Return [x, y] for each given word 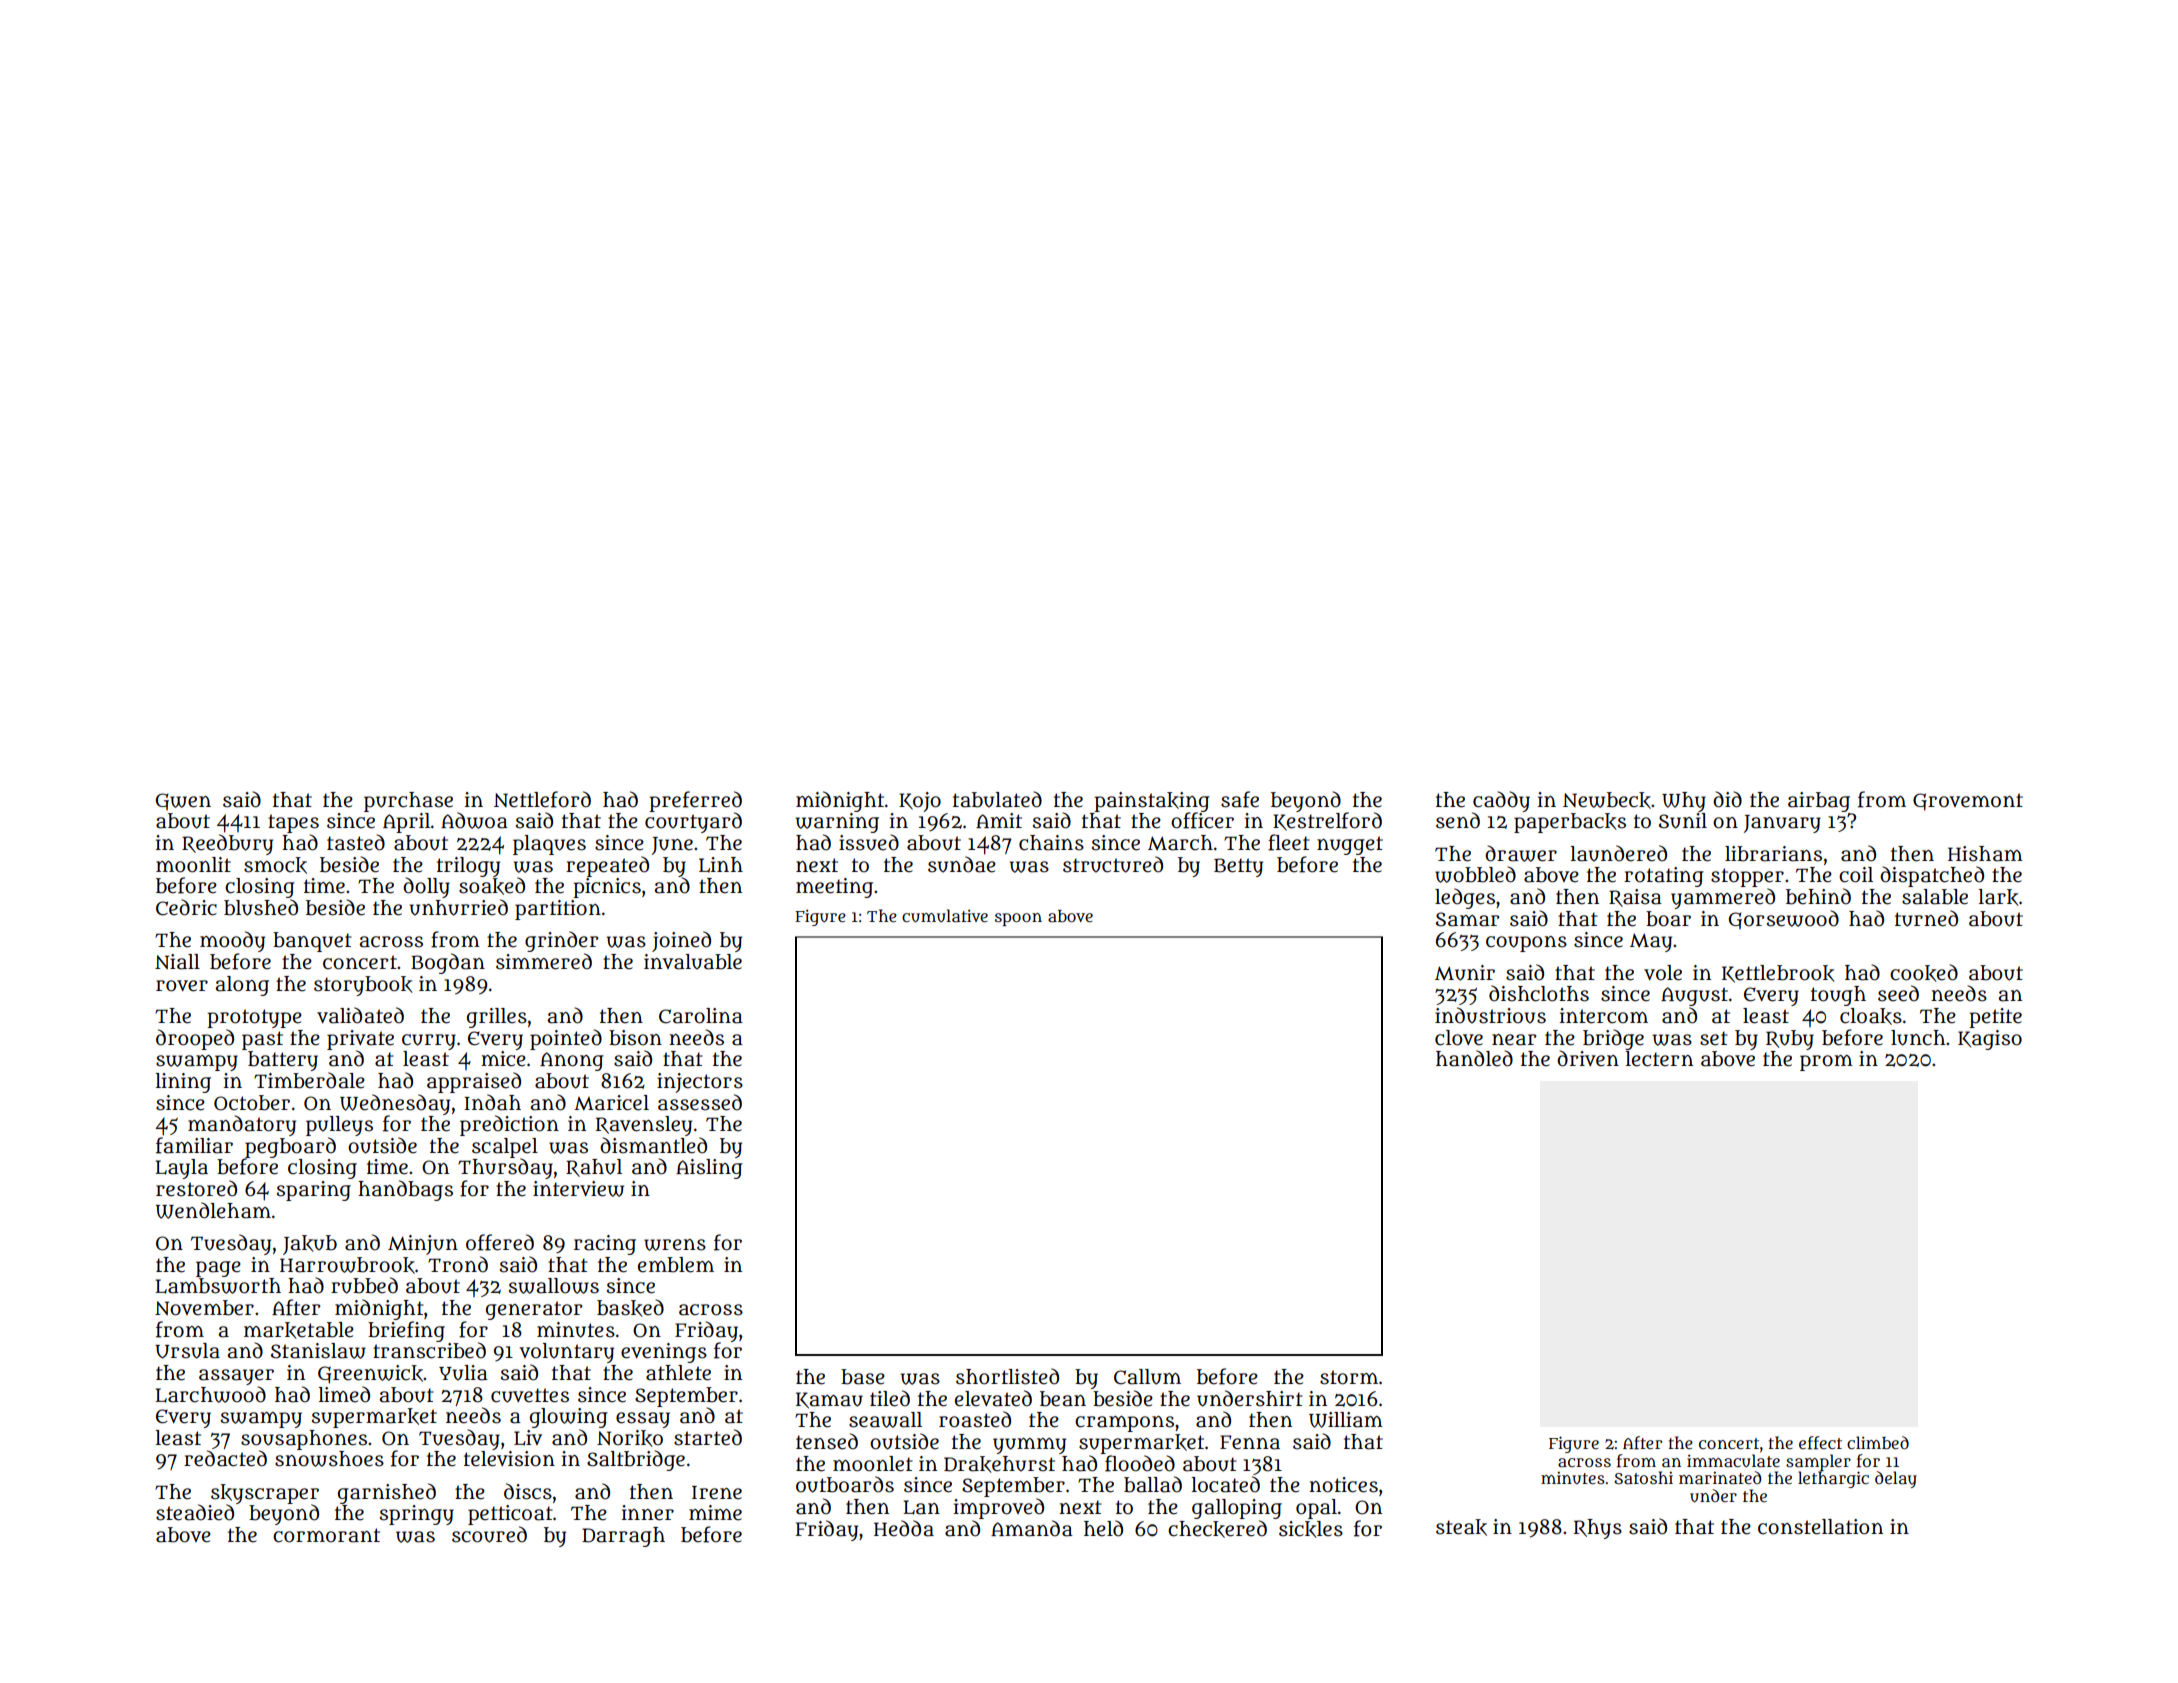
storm [1349, 1377]
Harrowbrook [347, 1265]
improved [999, 1508]
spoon [1018, 919]
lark [1999, 897]
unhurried [458, 907]
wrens [675, 1245]
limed [344, 1394]
